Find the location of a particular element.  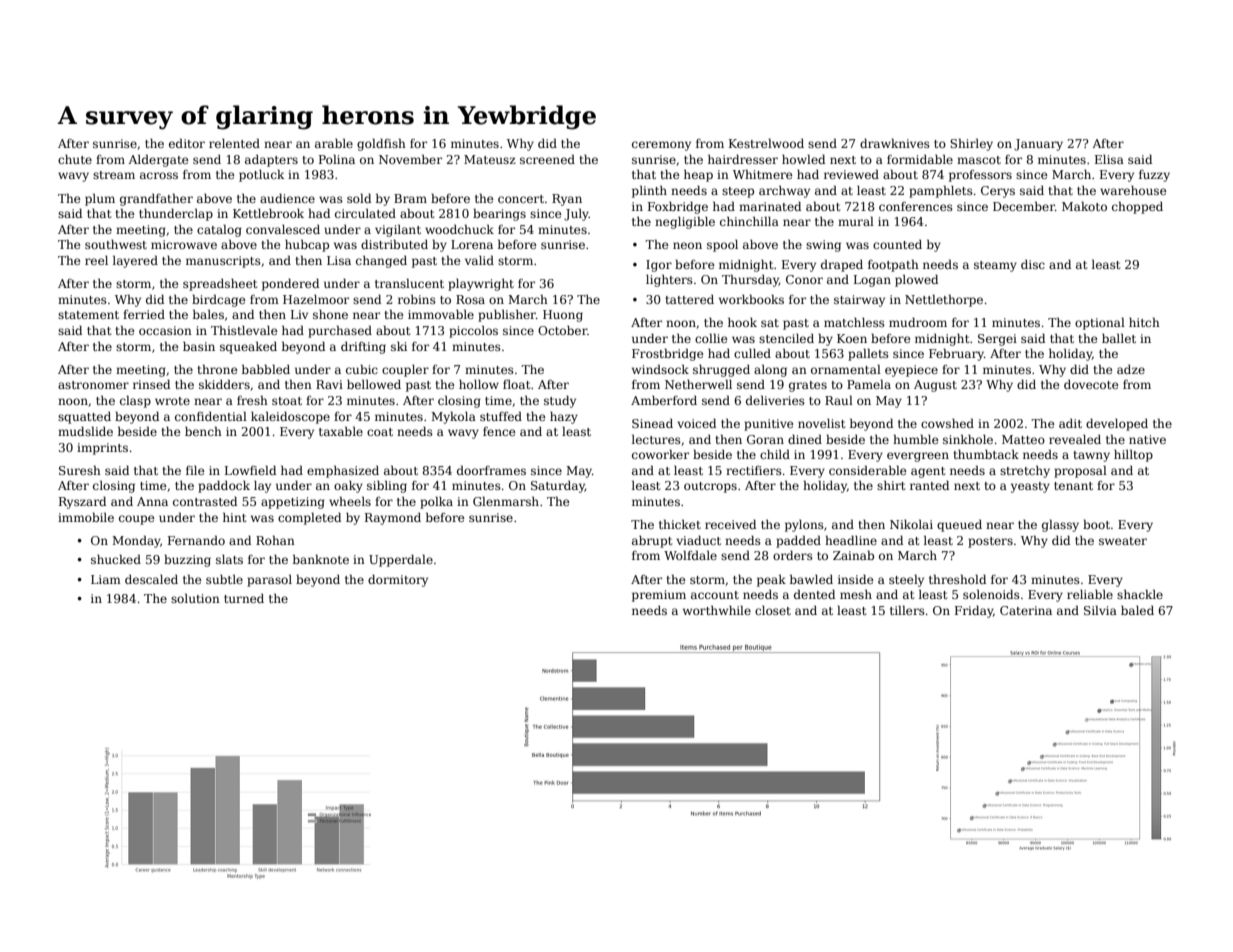

file is located at coordinates (195, 470).
